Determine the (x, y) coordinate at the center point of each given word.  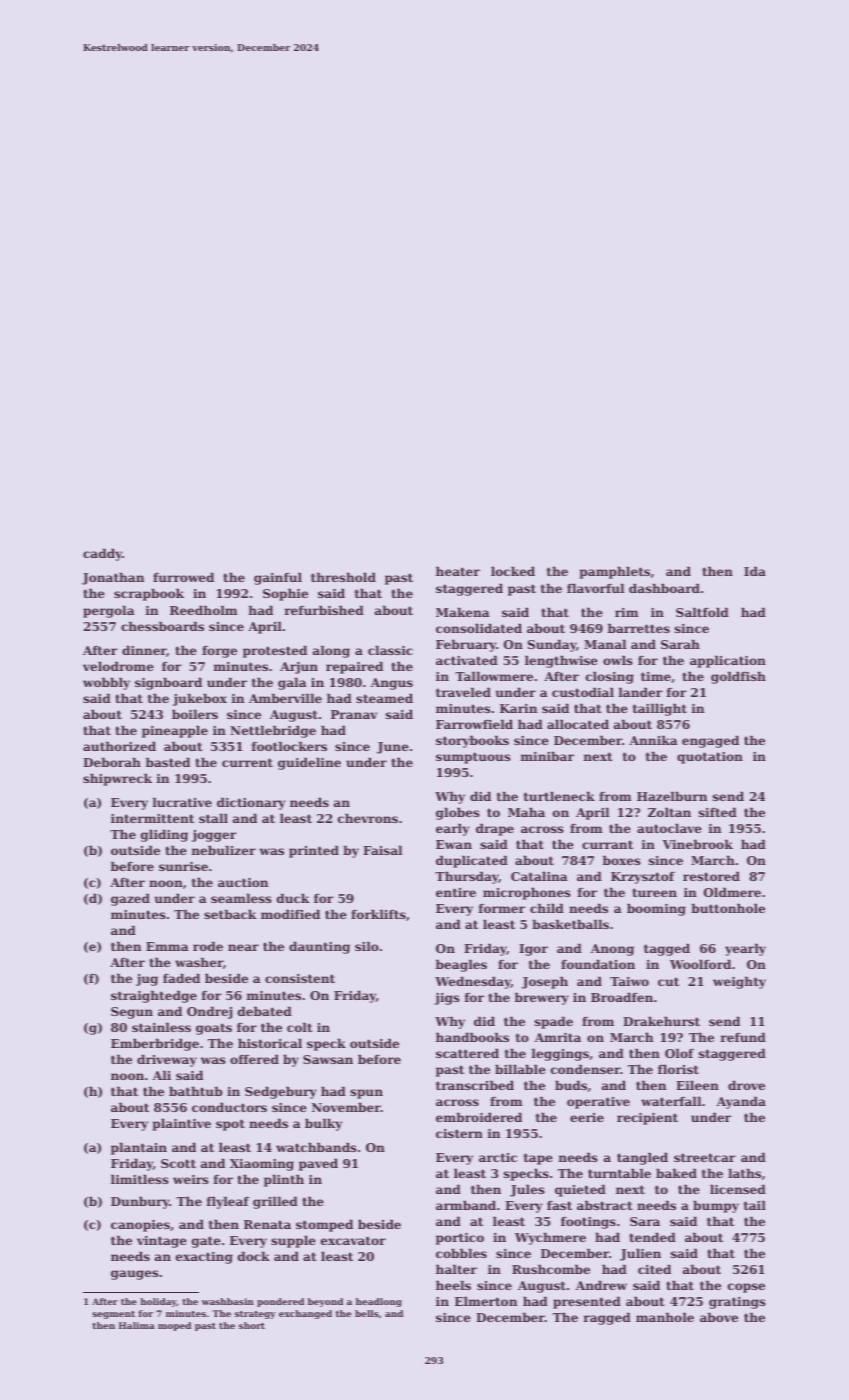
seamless (241, 898)
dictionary (251, 804)
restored (711, 876)
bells (367, 1313)
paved (318, 1165)
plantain (139, 1149)
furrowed (183, 577)
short (252, 1325)
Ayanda (741, 1103)
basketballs (570, 924)
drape (495, 830)
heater (458, 571)
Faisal (382, 850)
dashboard (664, 588)
